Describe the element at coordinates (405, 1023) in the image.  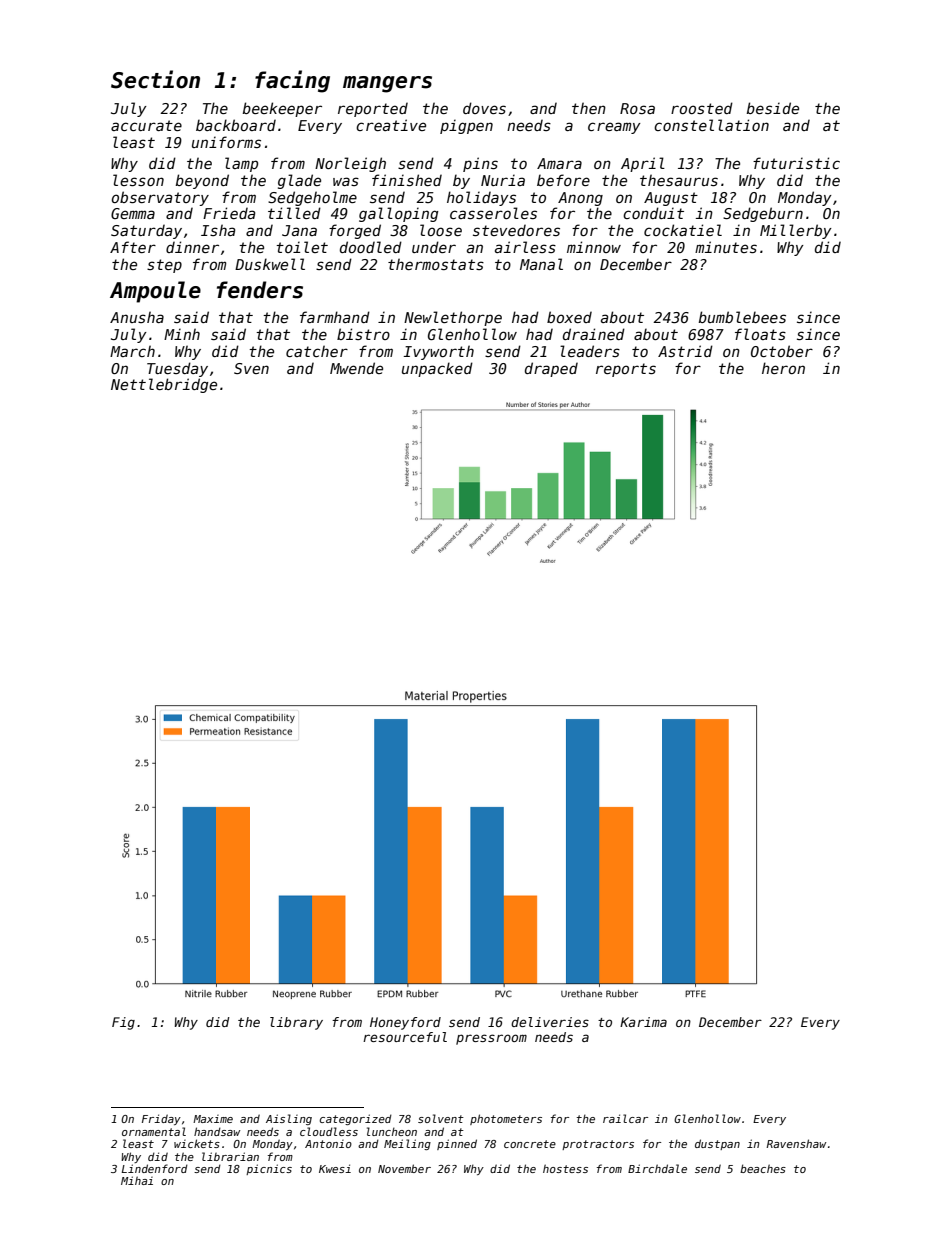
I see `Honeyford` at that location.
